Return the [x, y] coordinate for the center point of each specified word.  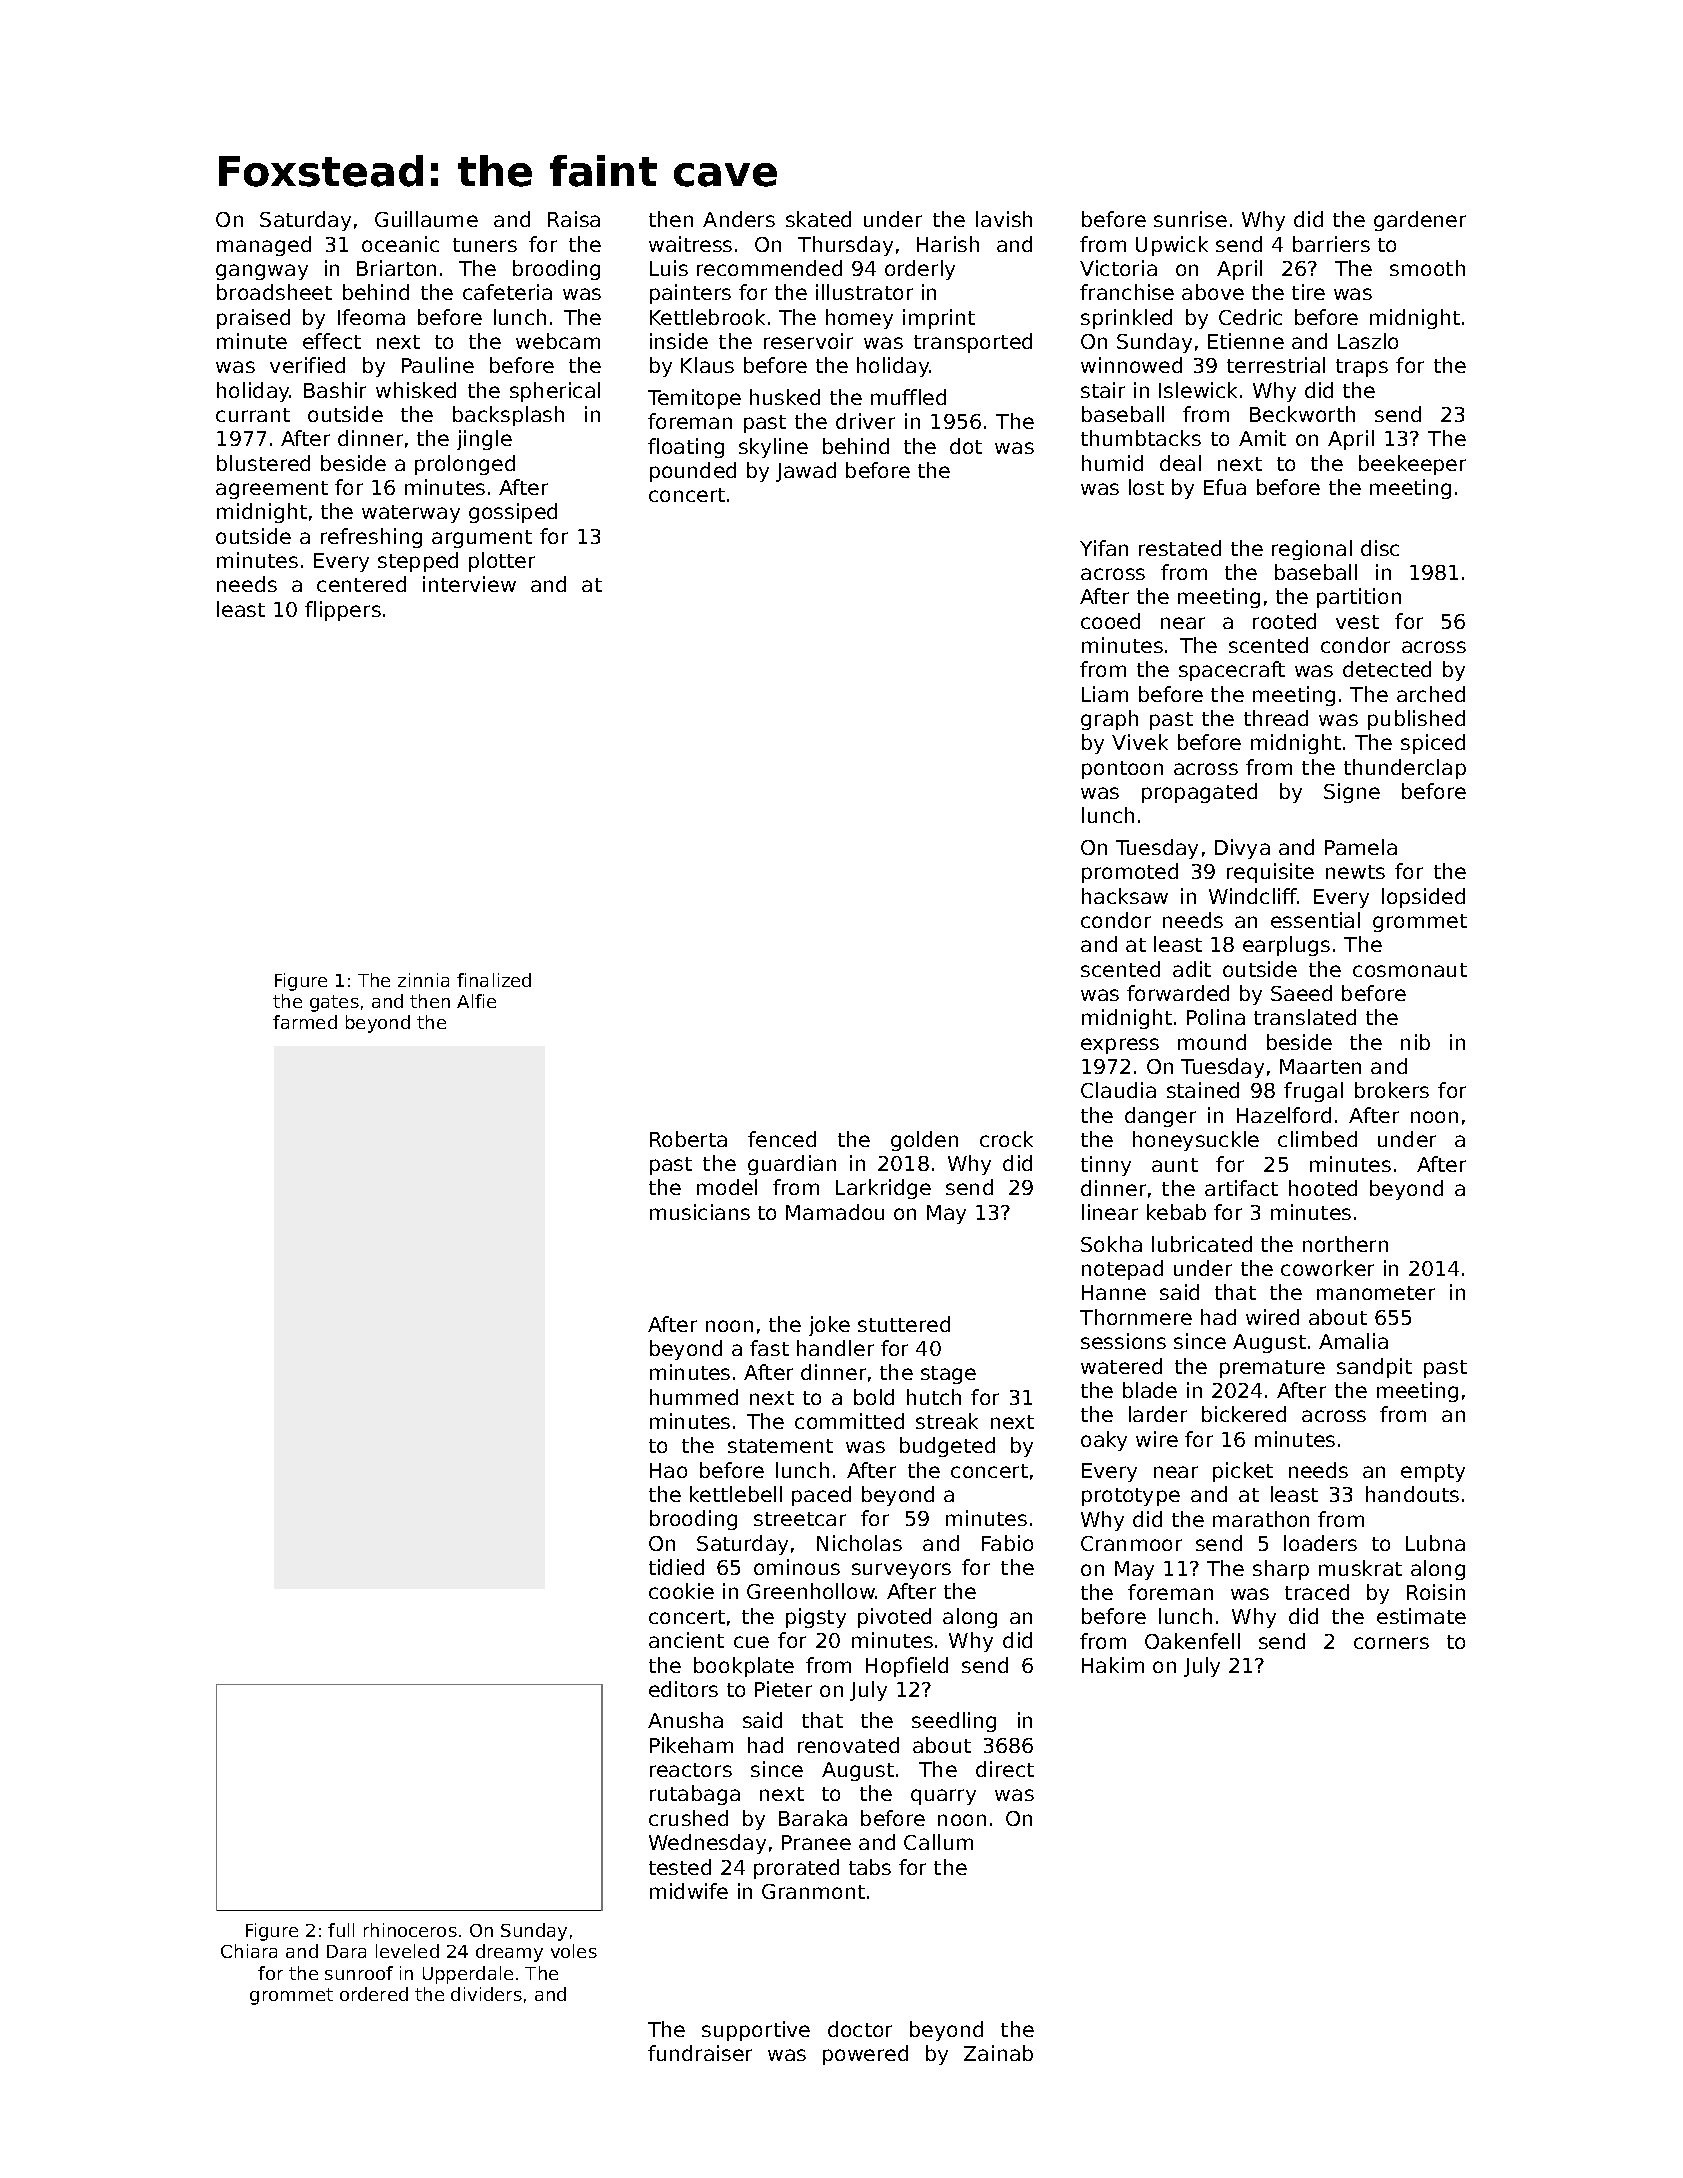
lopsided [1423, 898]
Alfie [476, 1001]
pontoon [1122, 770]
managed [264, 246]
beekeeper [1412, 465]
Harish [948, 244]
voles [574, 1951]
